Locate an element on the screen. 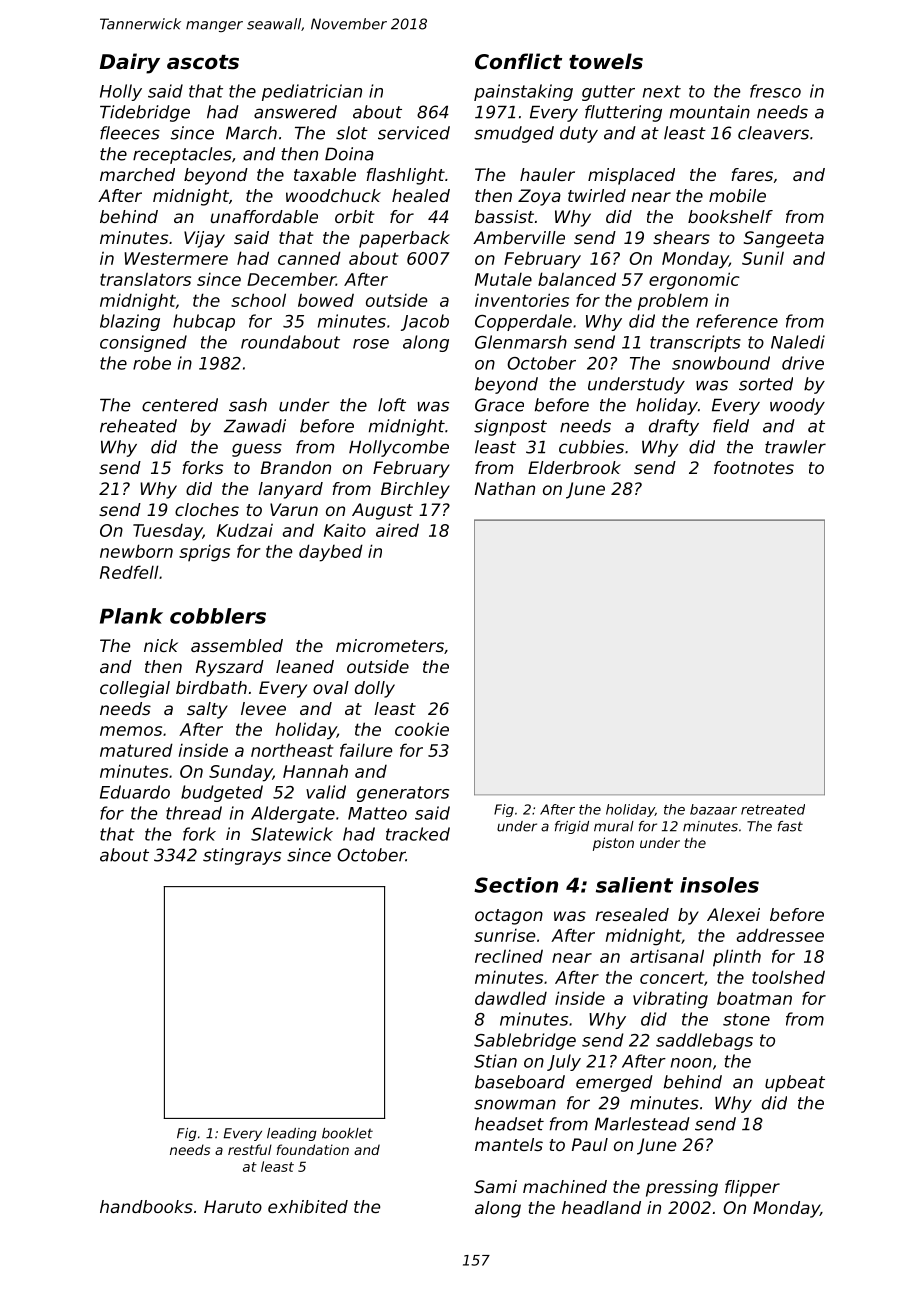 The image size is (924, 1314). collegial is located at coordinates (135, 689).
